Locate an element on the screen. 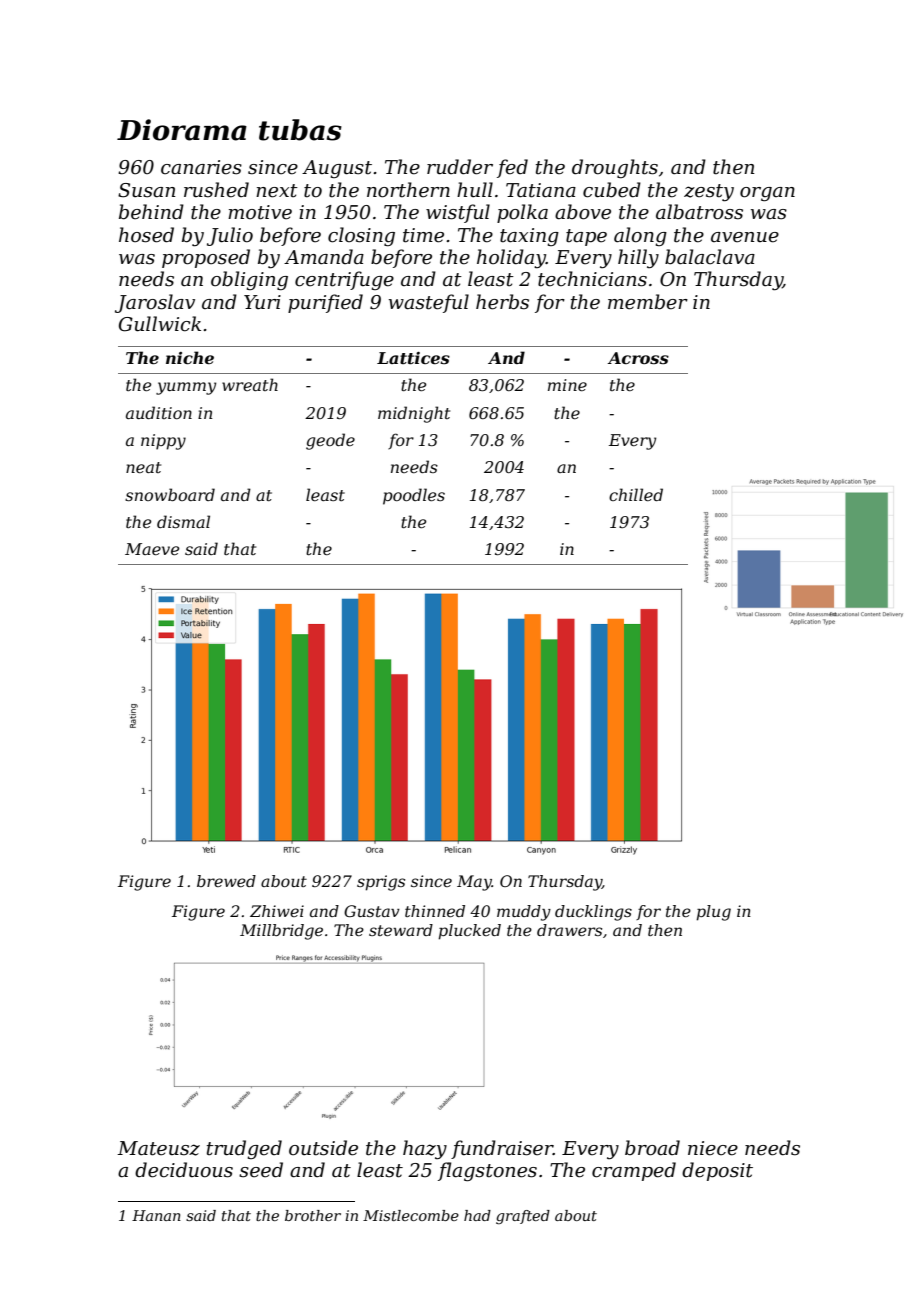  chilled is located at coordinates (636, 494).
